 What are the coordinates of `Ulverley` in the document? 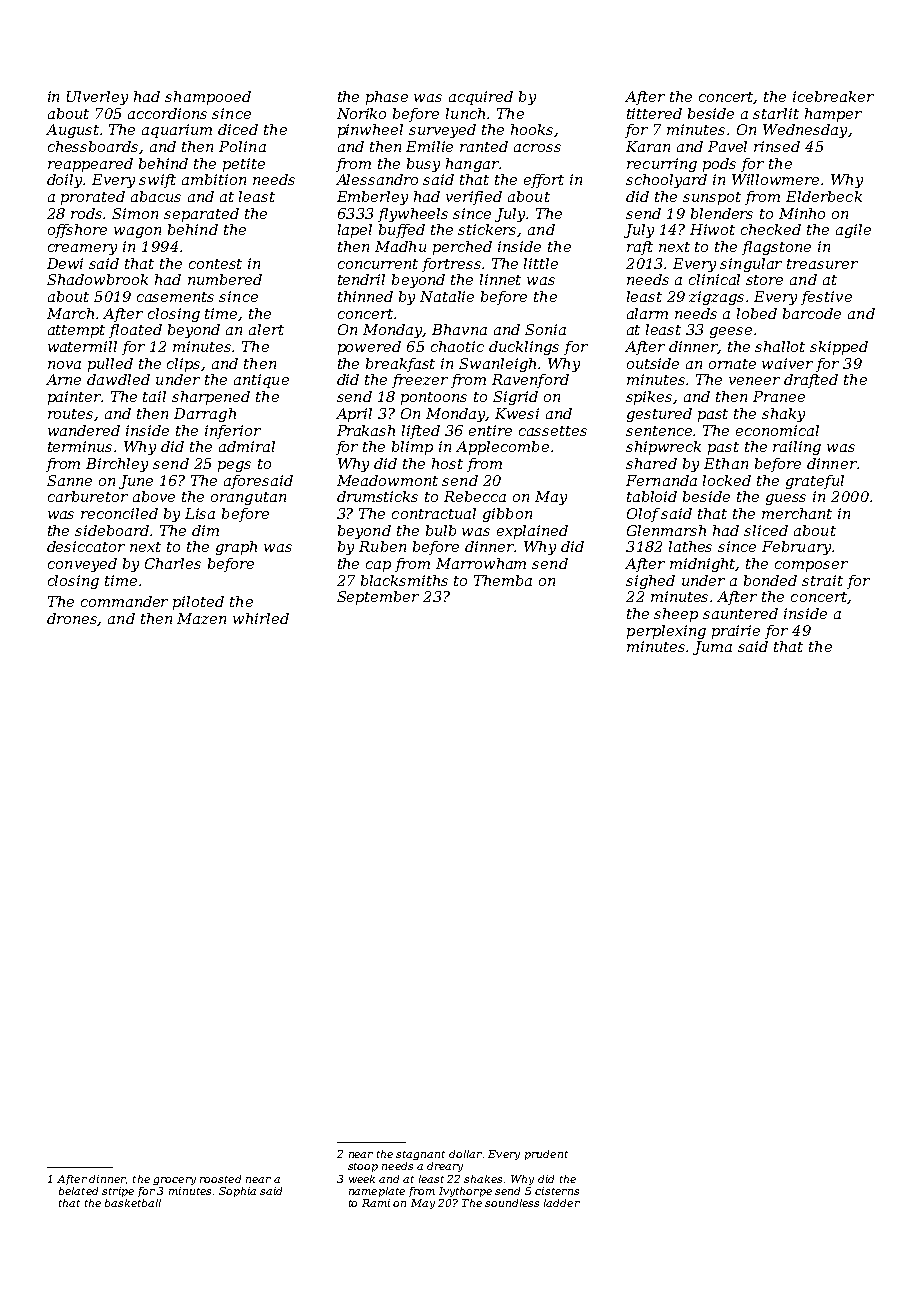 It's located at (97, 98).
